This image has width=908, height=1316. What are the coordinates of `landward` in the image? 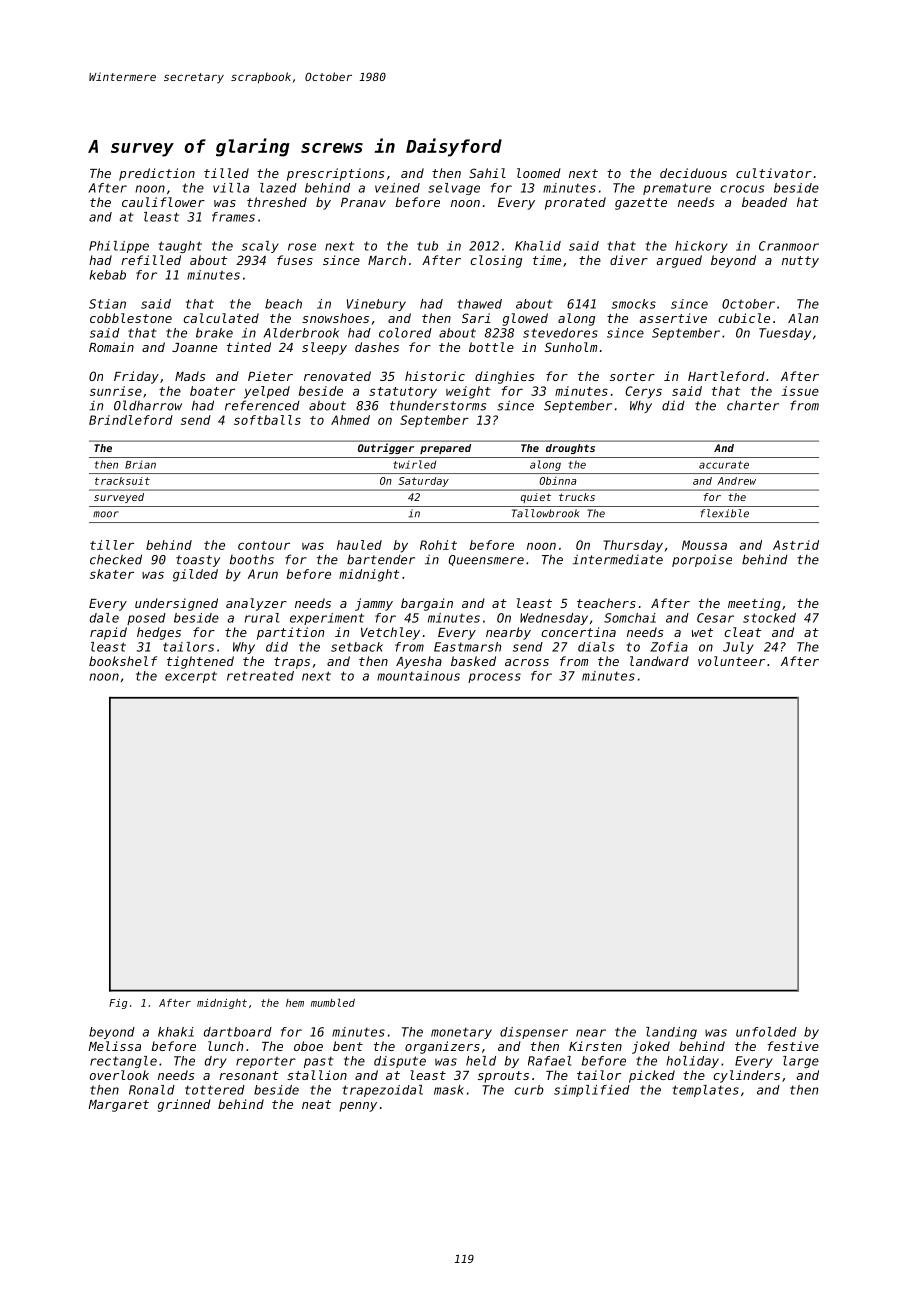 It's located at (659, 661).
